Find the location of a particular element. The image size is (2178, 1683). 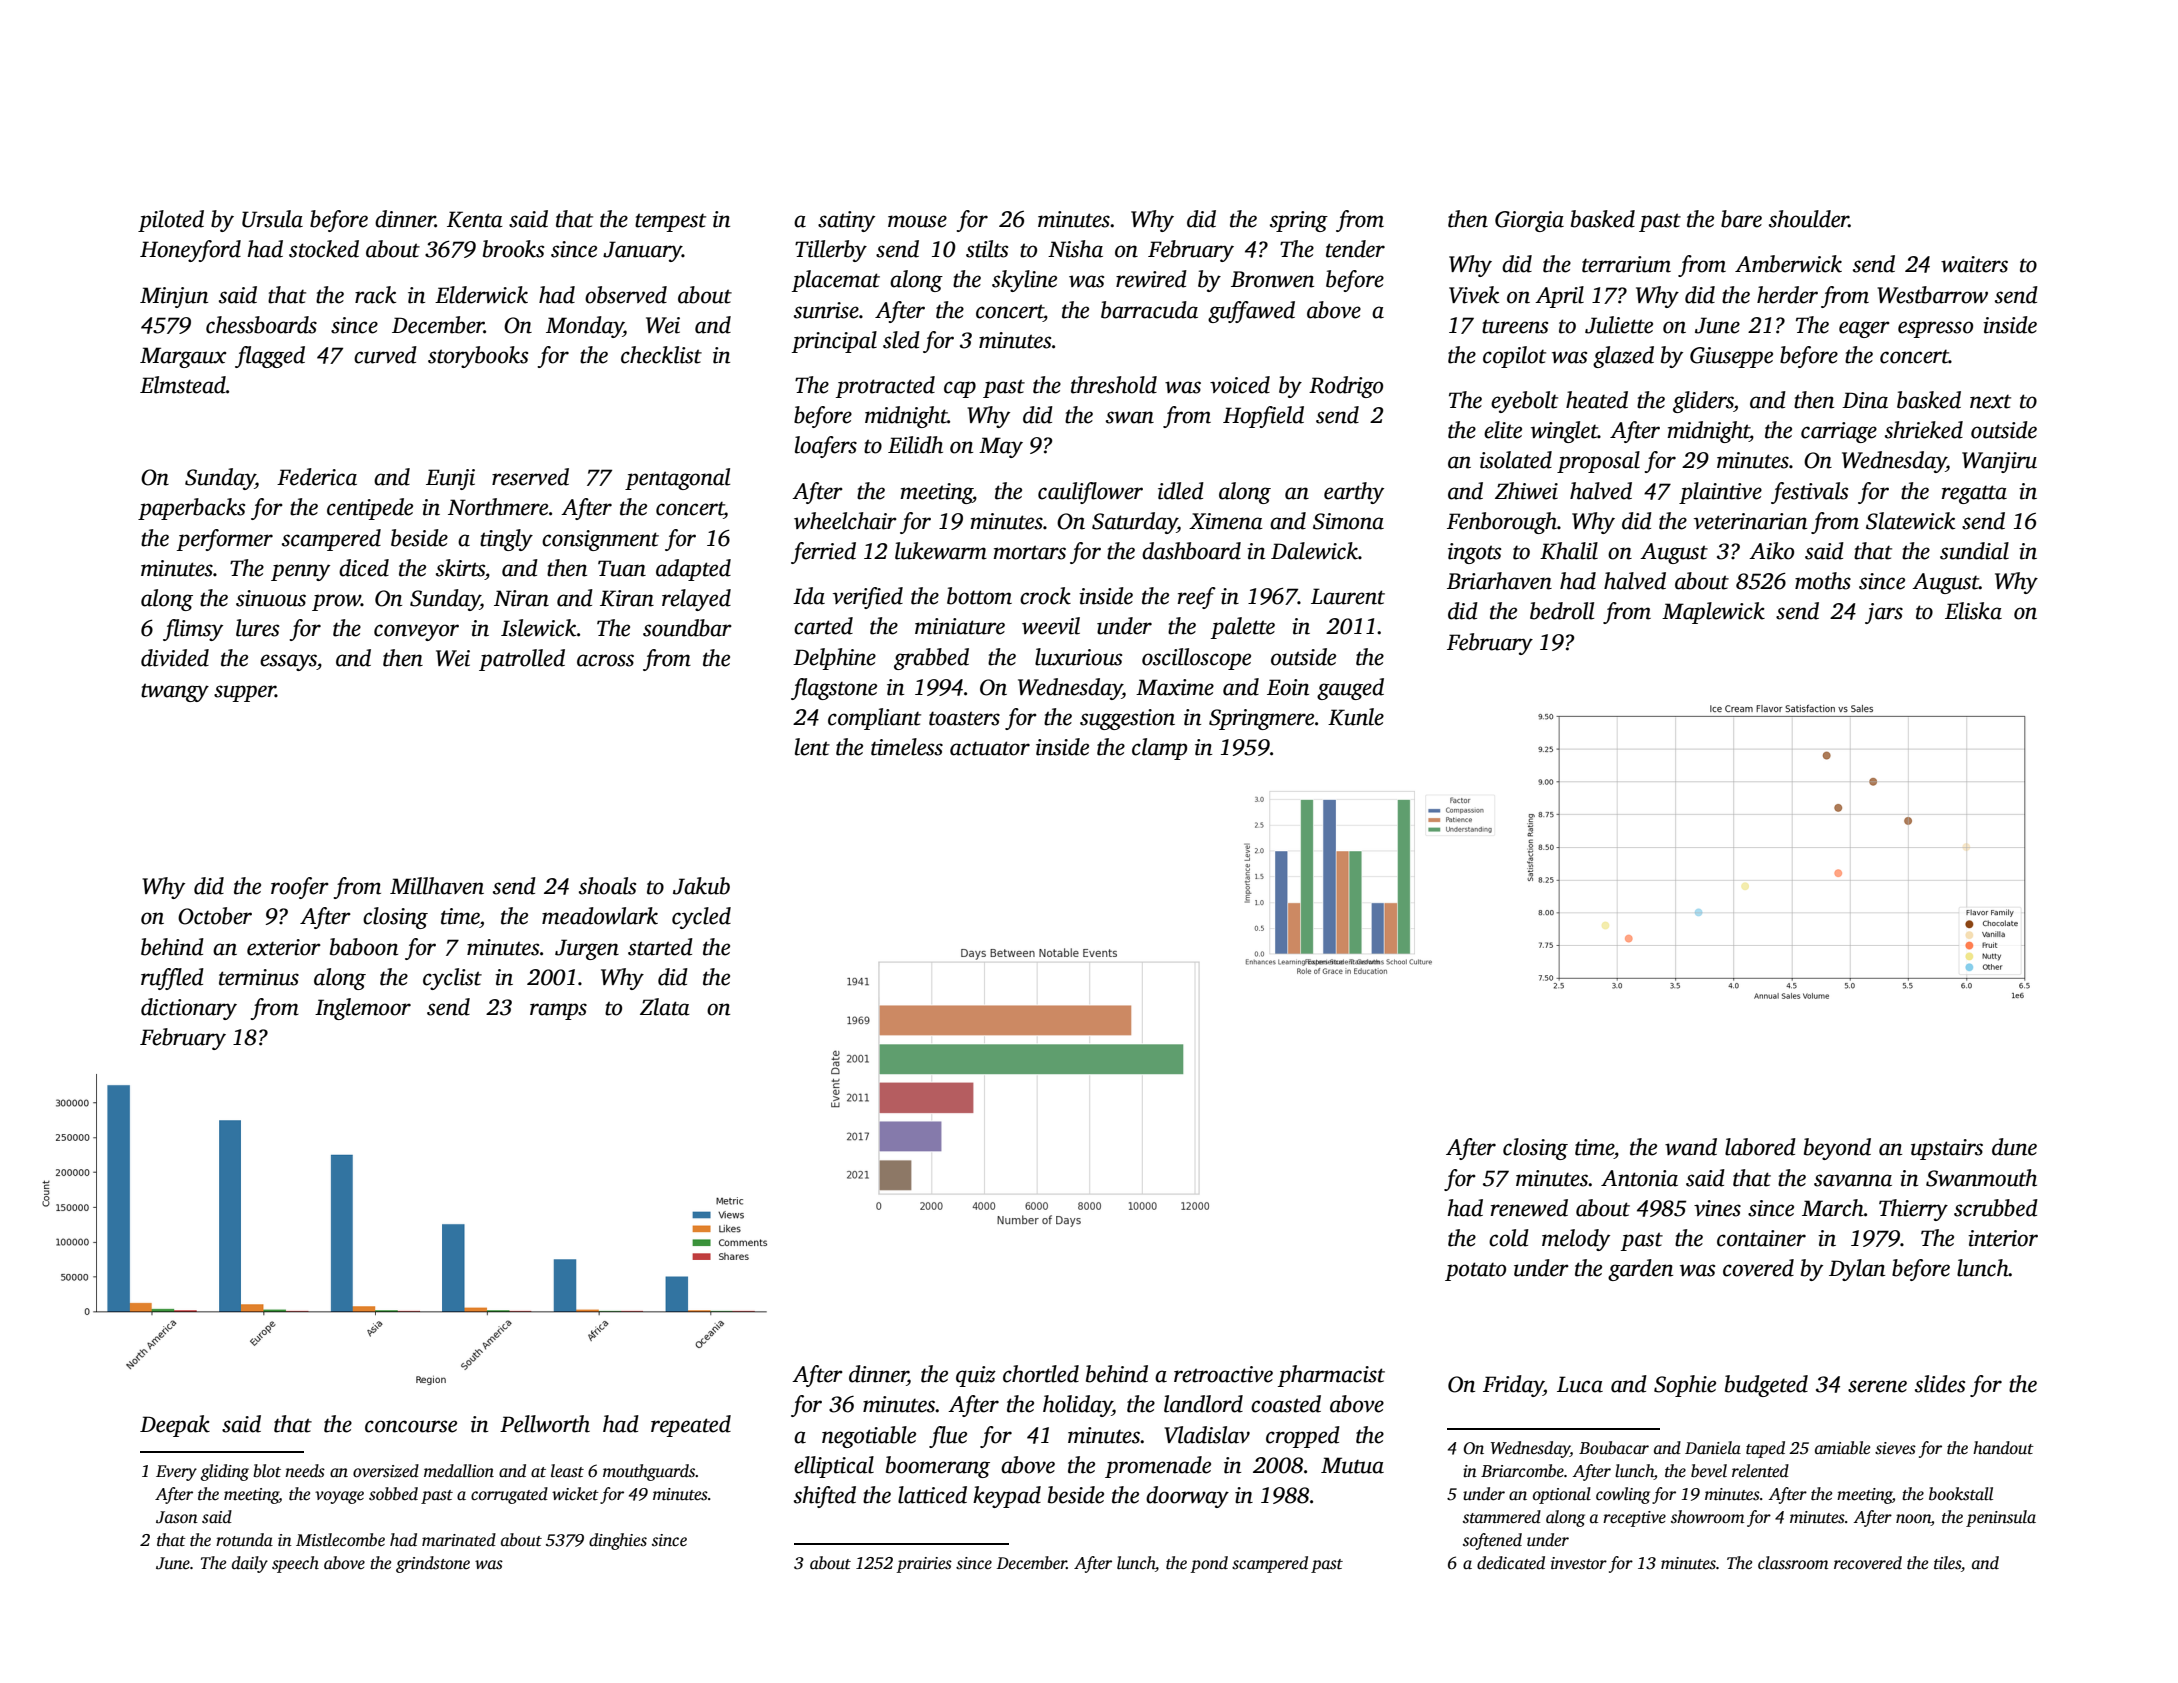

guffawed is located at coordinates (1251, 312).
